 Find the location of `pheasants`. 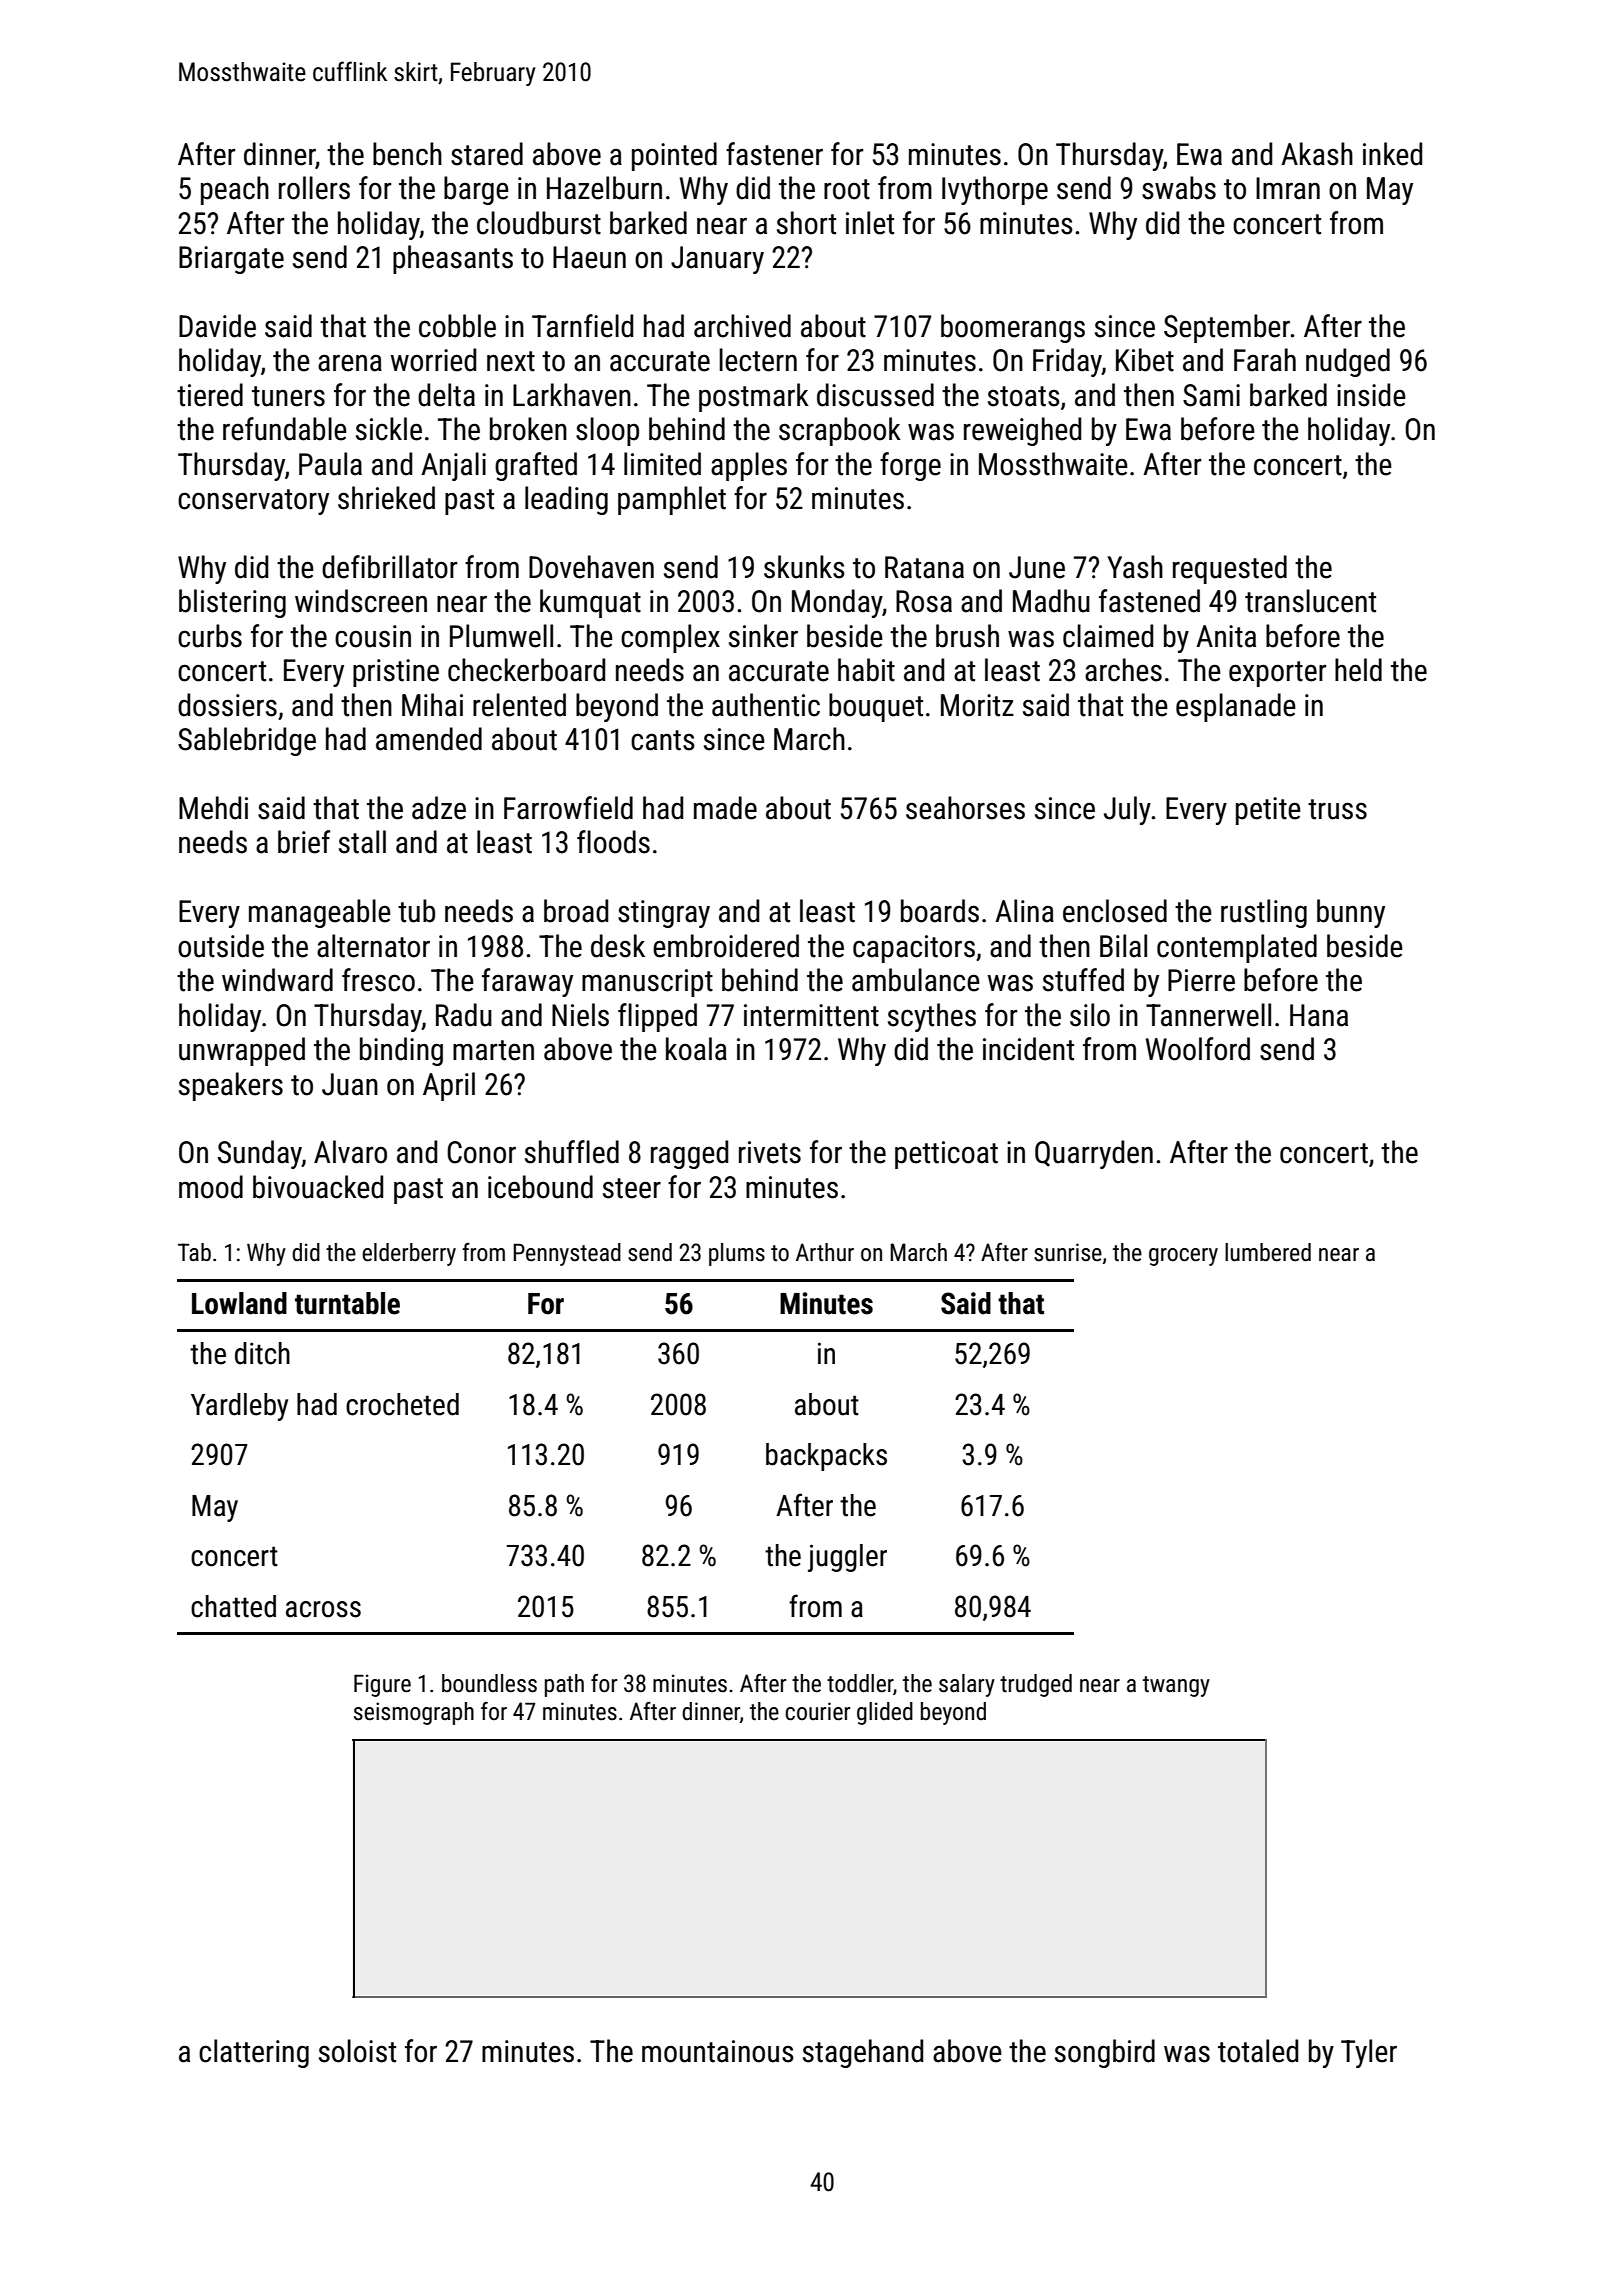

pheasants is located at coordinates (453, 259).
